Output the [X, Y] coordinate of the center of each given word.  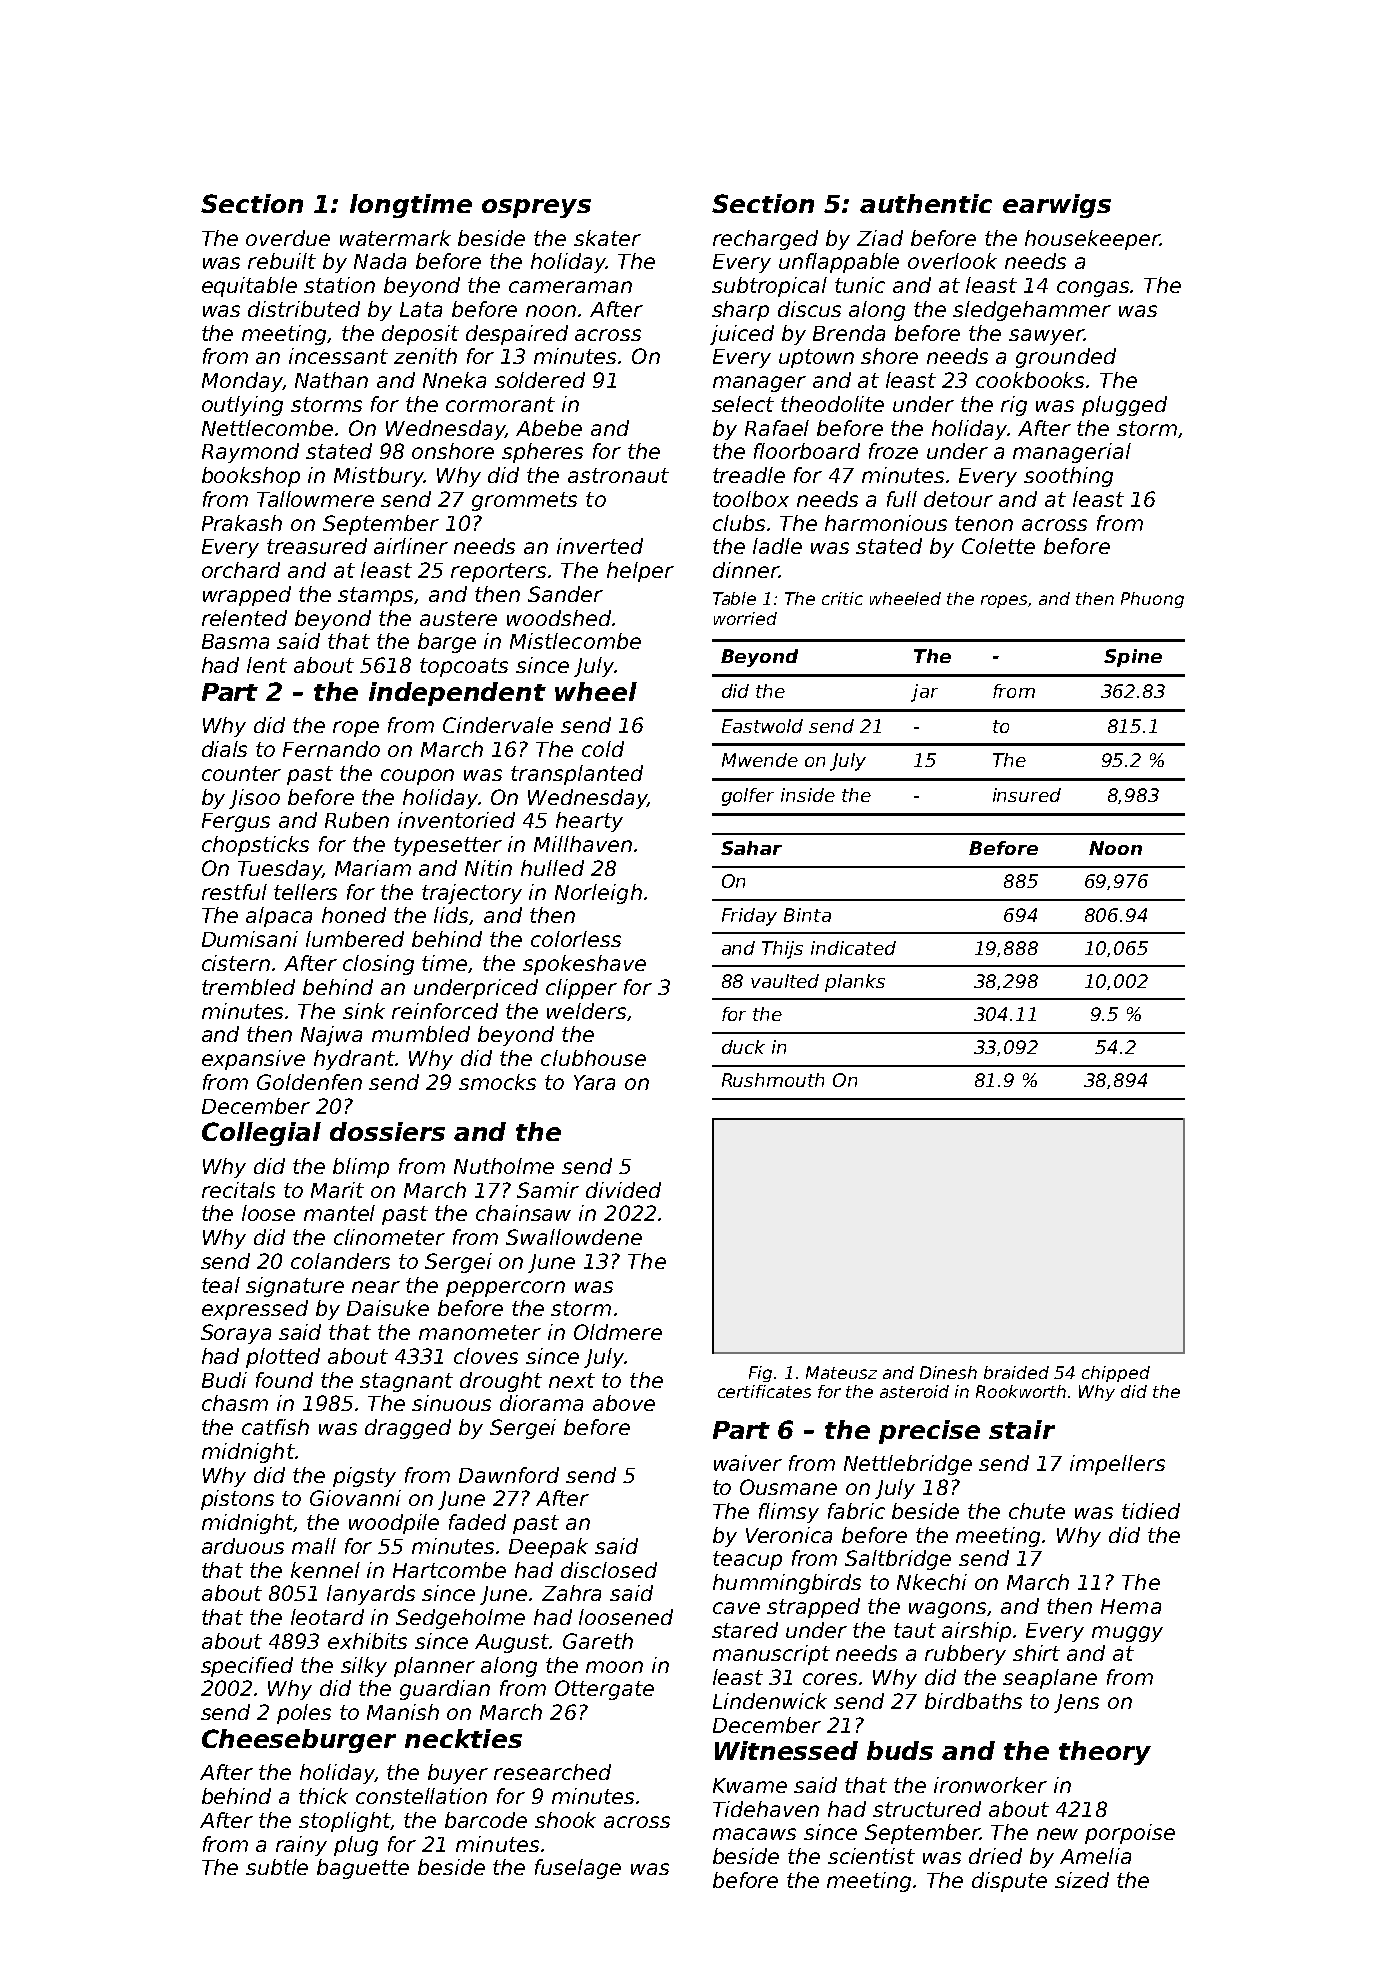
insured [1027, 795]
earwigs [1057, 206]
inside [808, 795]
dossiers [387, 1131]
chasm [235, 1403]
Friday [749, 917]
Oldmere [618, 1332]
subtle [277, 1867]
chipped [1116, 1374]
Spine [1133, 658]
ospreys [536, 208]
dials [224, 749]
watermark [395, 238]
